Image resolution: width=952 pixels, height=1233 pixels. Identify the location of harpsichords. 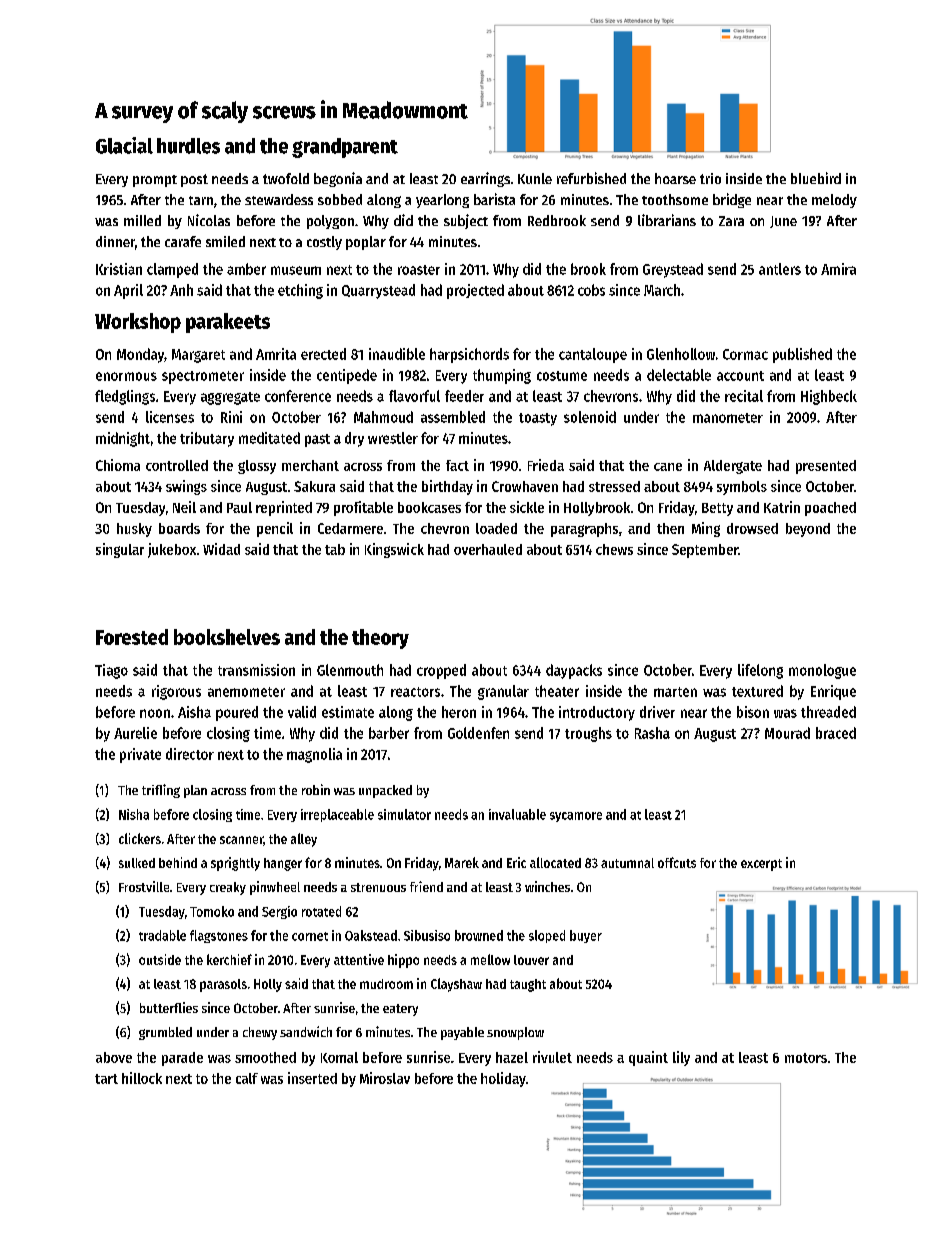
(469, 355).
